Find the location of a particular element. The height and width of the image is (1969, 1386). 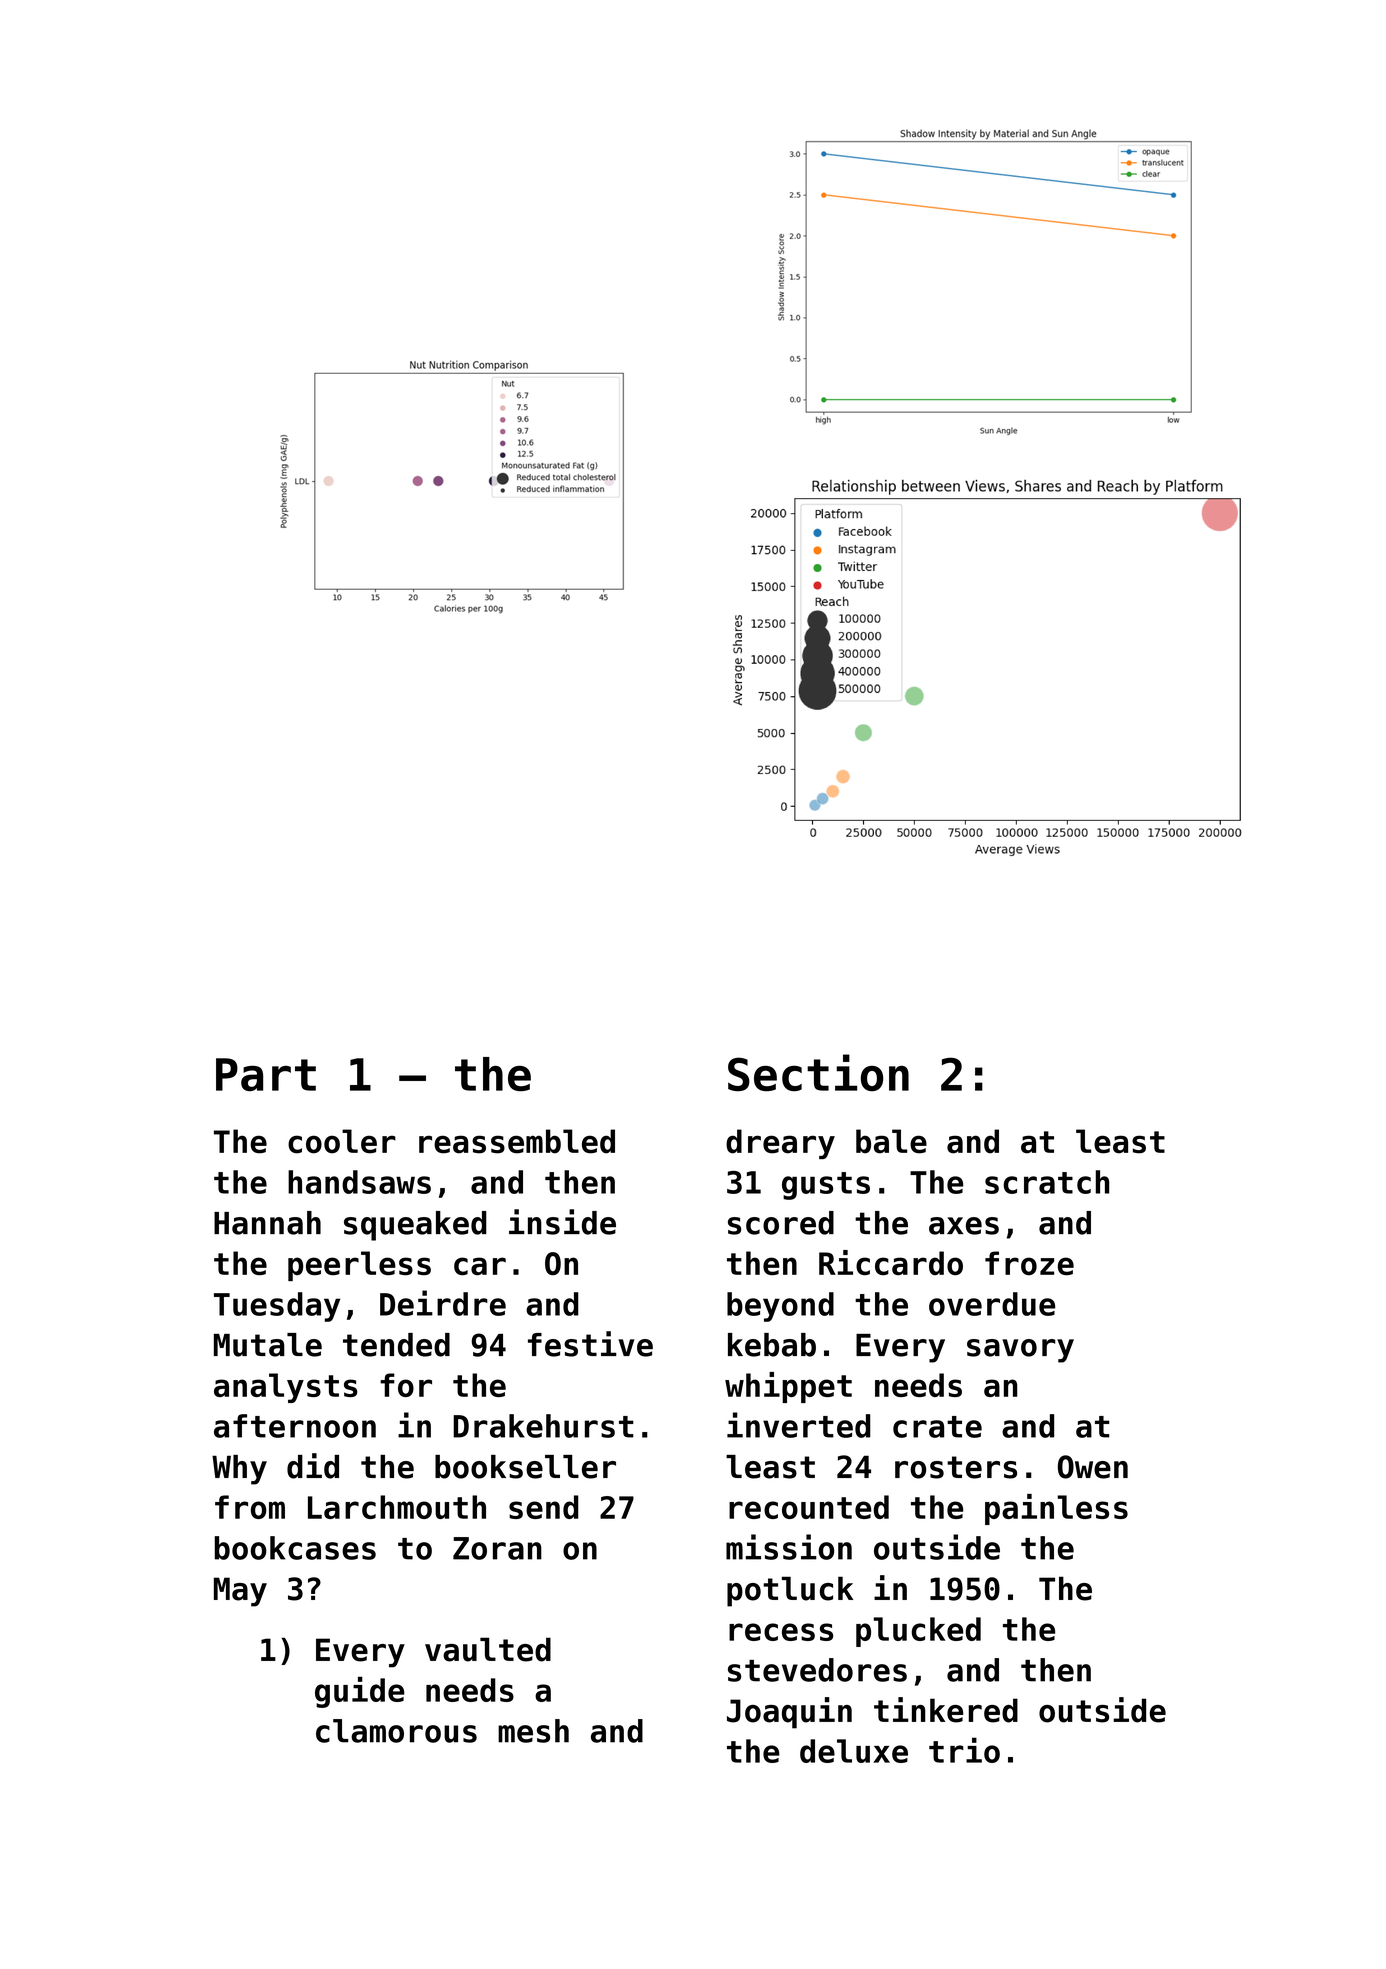

guide is located at coordinates (360, 1692).
